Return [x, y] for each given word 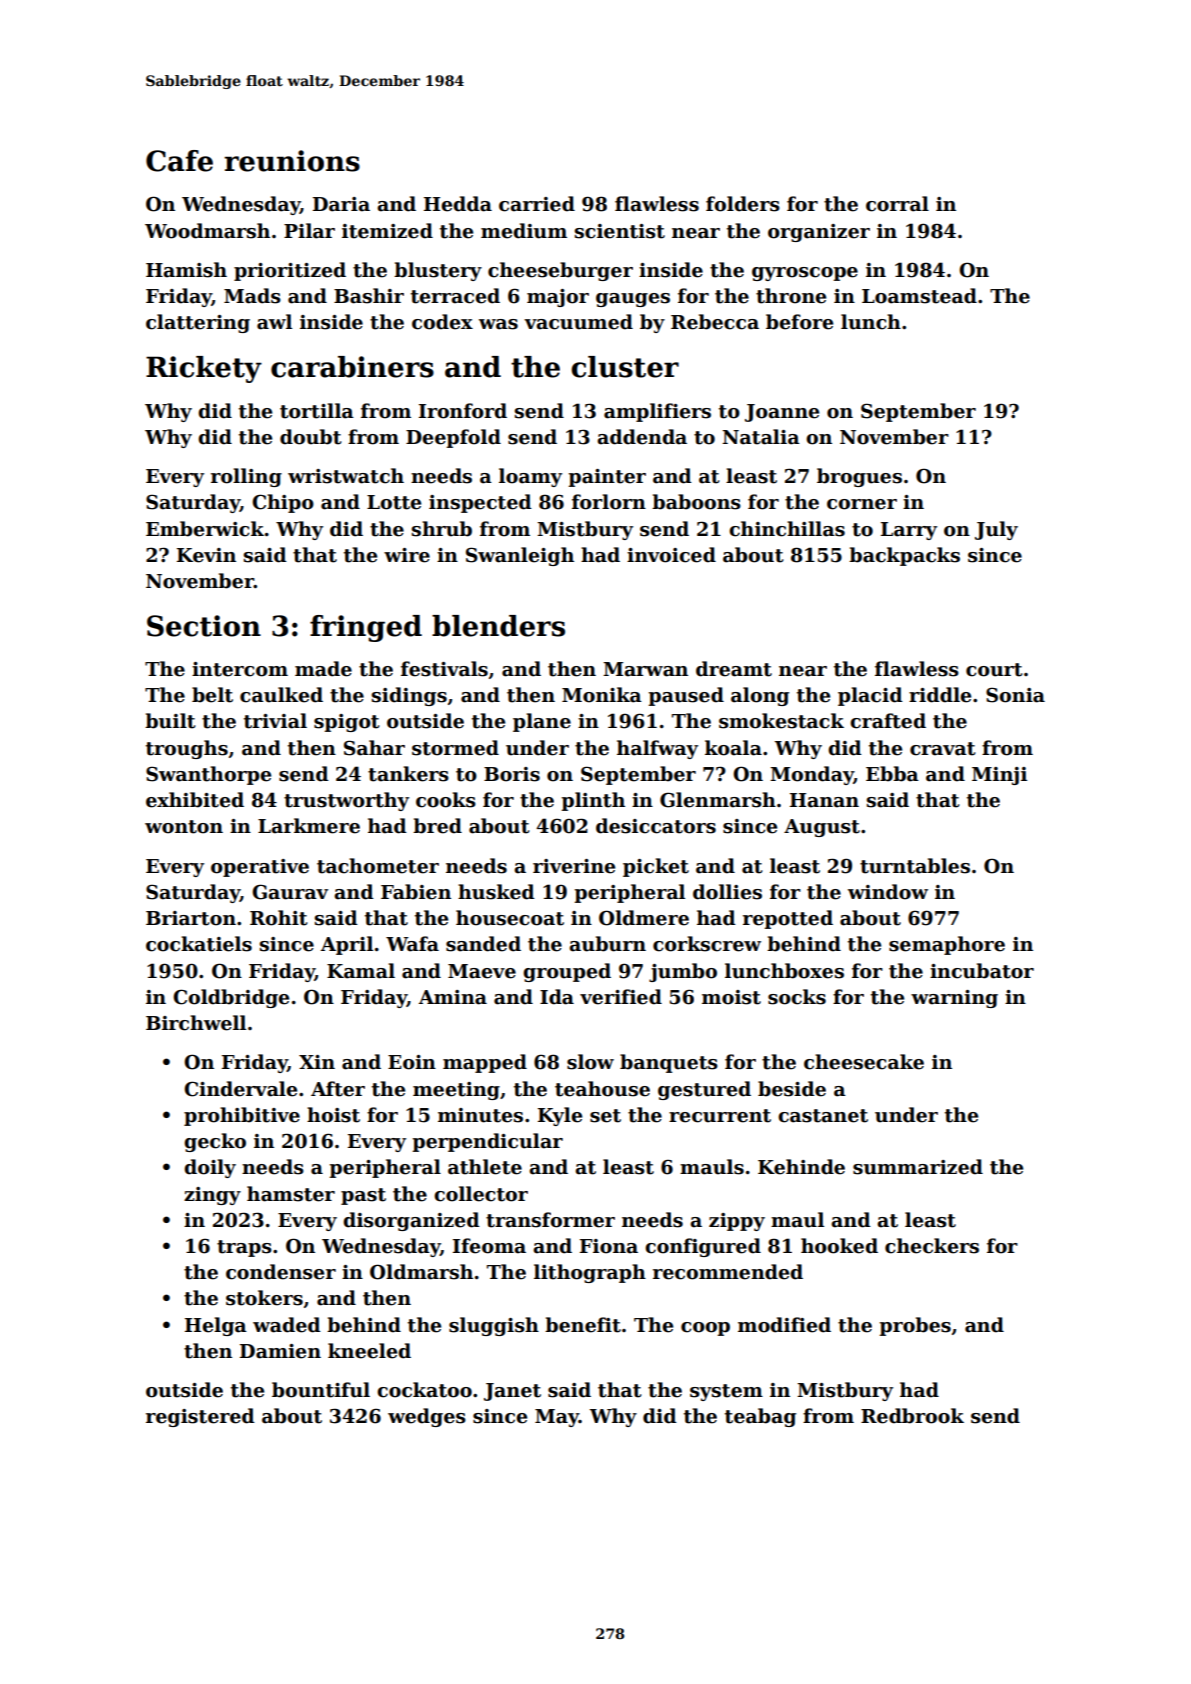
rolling [246, 477]
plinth [593, 801]
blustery [438, 271]
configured [703, 1247]
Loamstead [919, 296]
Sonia [1015, 695]
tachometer [378, 866]
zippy [737, 1222]
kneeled [369, 1351]
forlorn [609, 502]
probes [915, 1326]
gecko [215, 1142]
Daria [341, 204]
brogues [859, 477]
